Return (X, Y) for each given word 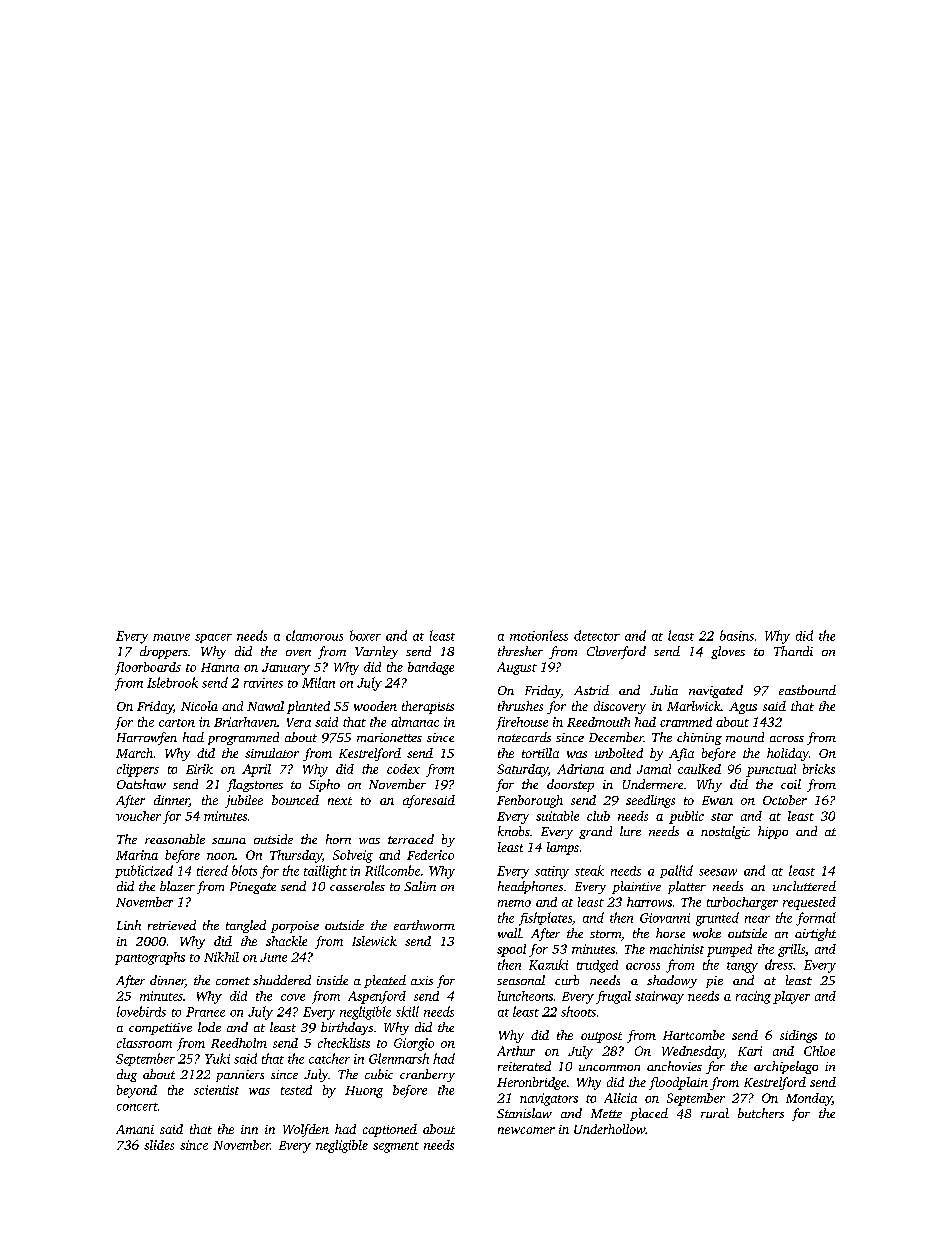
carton (177, 723)
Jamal (654, 769)
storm (605, 934)
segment (396, 1147)
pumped (729, 950)
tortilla (540, 753)
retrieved (172, 925)
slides (159, 1145)
